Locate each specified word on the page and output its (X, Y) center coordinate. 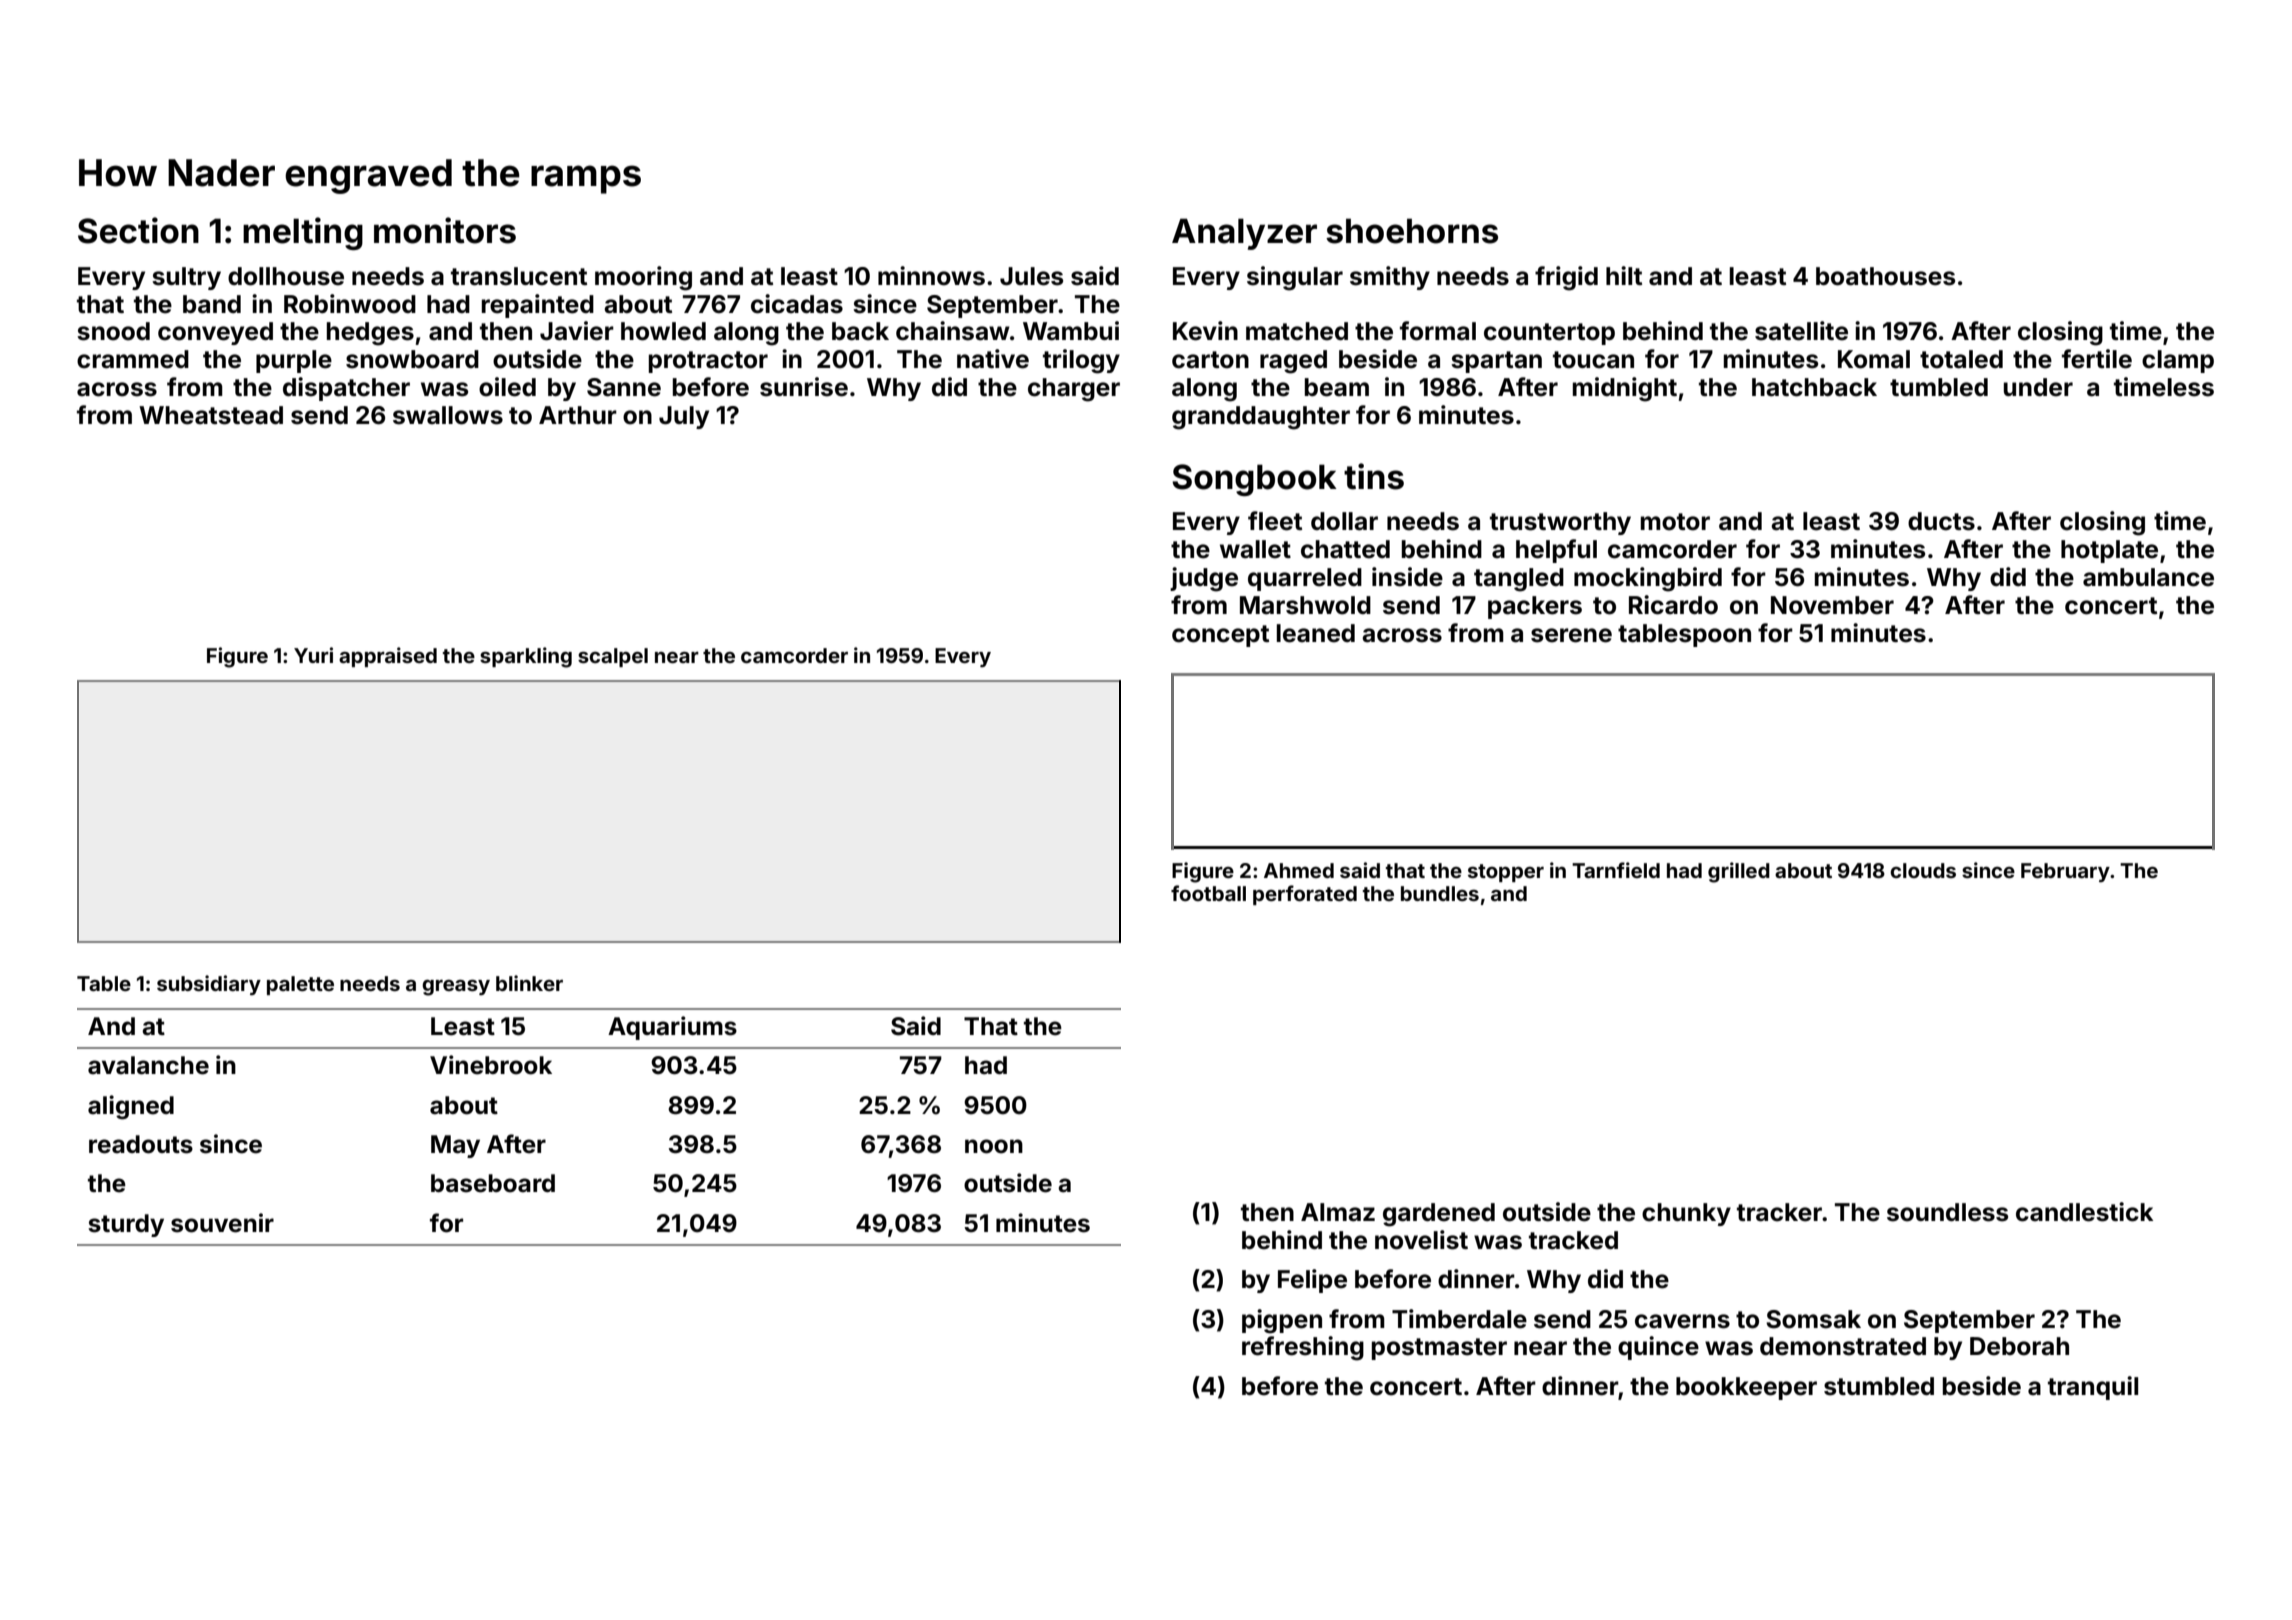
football (1208, 893)
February (2065, 872)
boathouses (1885, 276)
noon (994, 1146)
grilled (1739, 872)
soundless (1947, 1212)
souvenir (222, 1223)
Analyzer (1244, 234)
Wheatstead (211, 415)
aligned (131, 1107)
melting (303, 233)
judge (1204, 579)
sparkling (526, 657)
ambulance (2148, 577)
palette (300, 985)
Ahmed (1299, 870)
